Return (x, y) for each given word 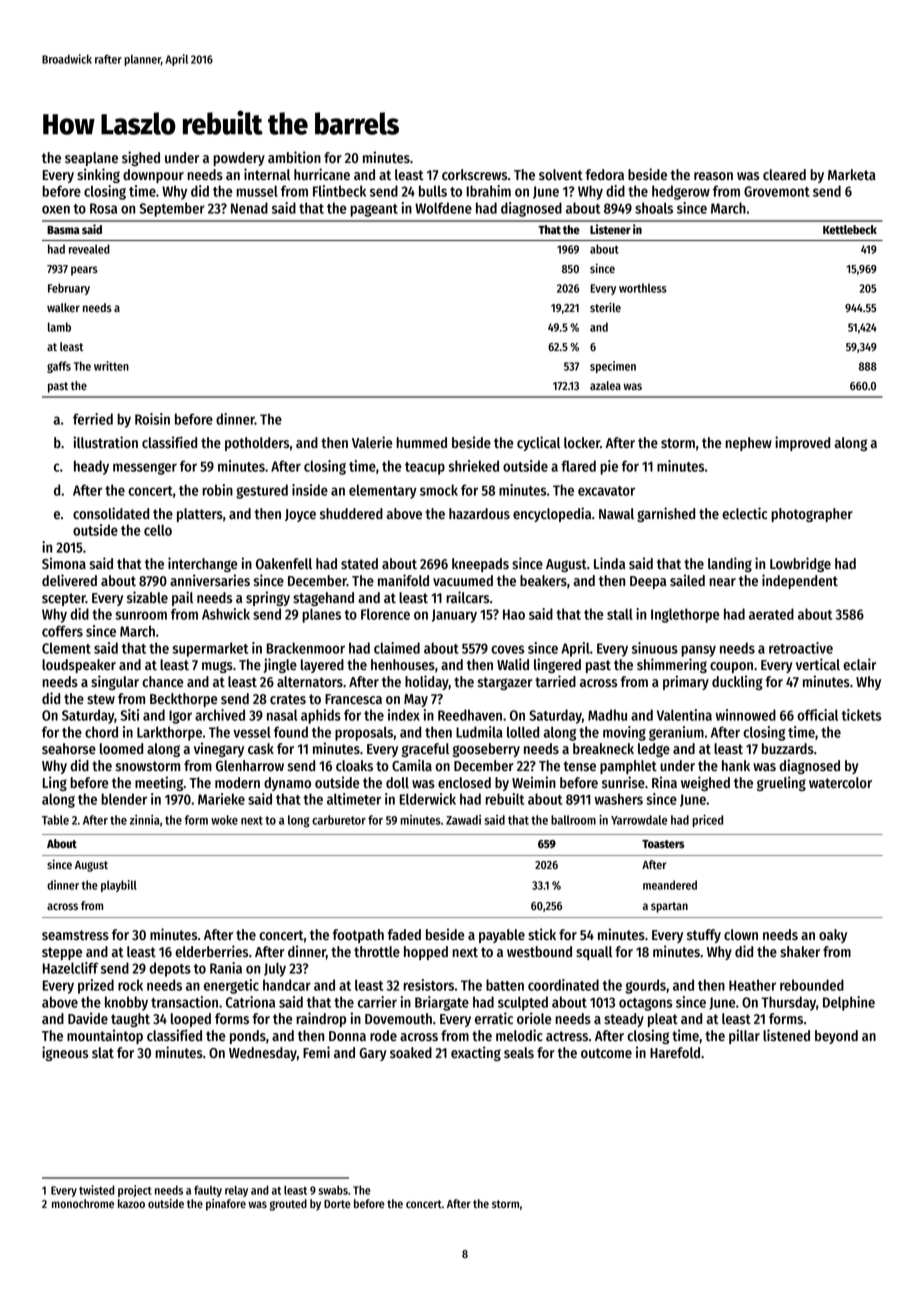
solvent (561, 175)
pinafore (226, 1205)
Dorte (337, 1204)
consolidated (111, 513)
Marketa (852, 175)
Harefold (675, 1053)
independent (800, 581)
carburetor (339, 820)
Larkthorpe (169, 733)
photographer (812, 515)
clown (741, 935)
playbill (119, 886)
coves (507, 649)
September (172, 209)
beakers (543, 581)
